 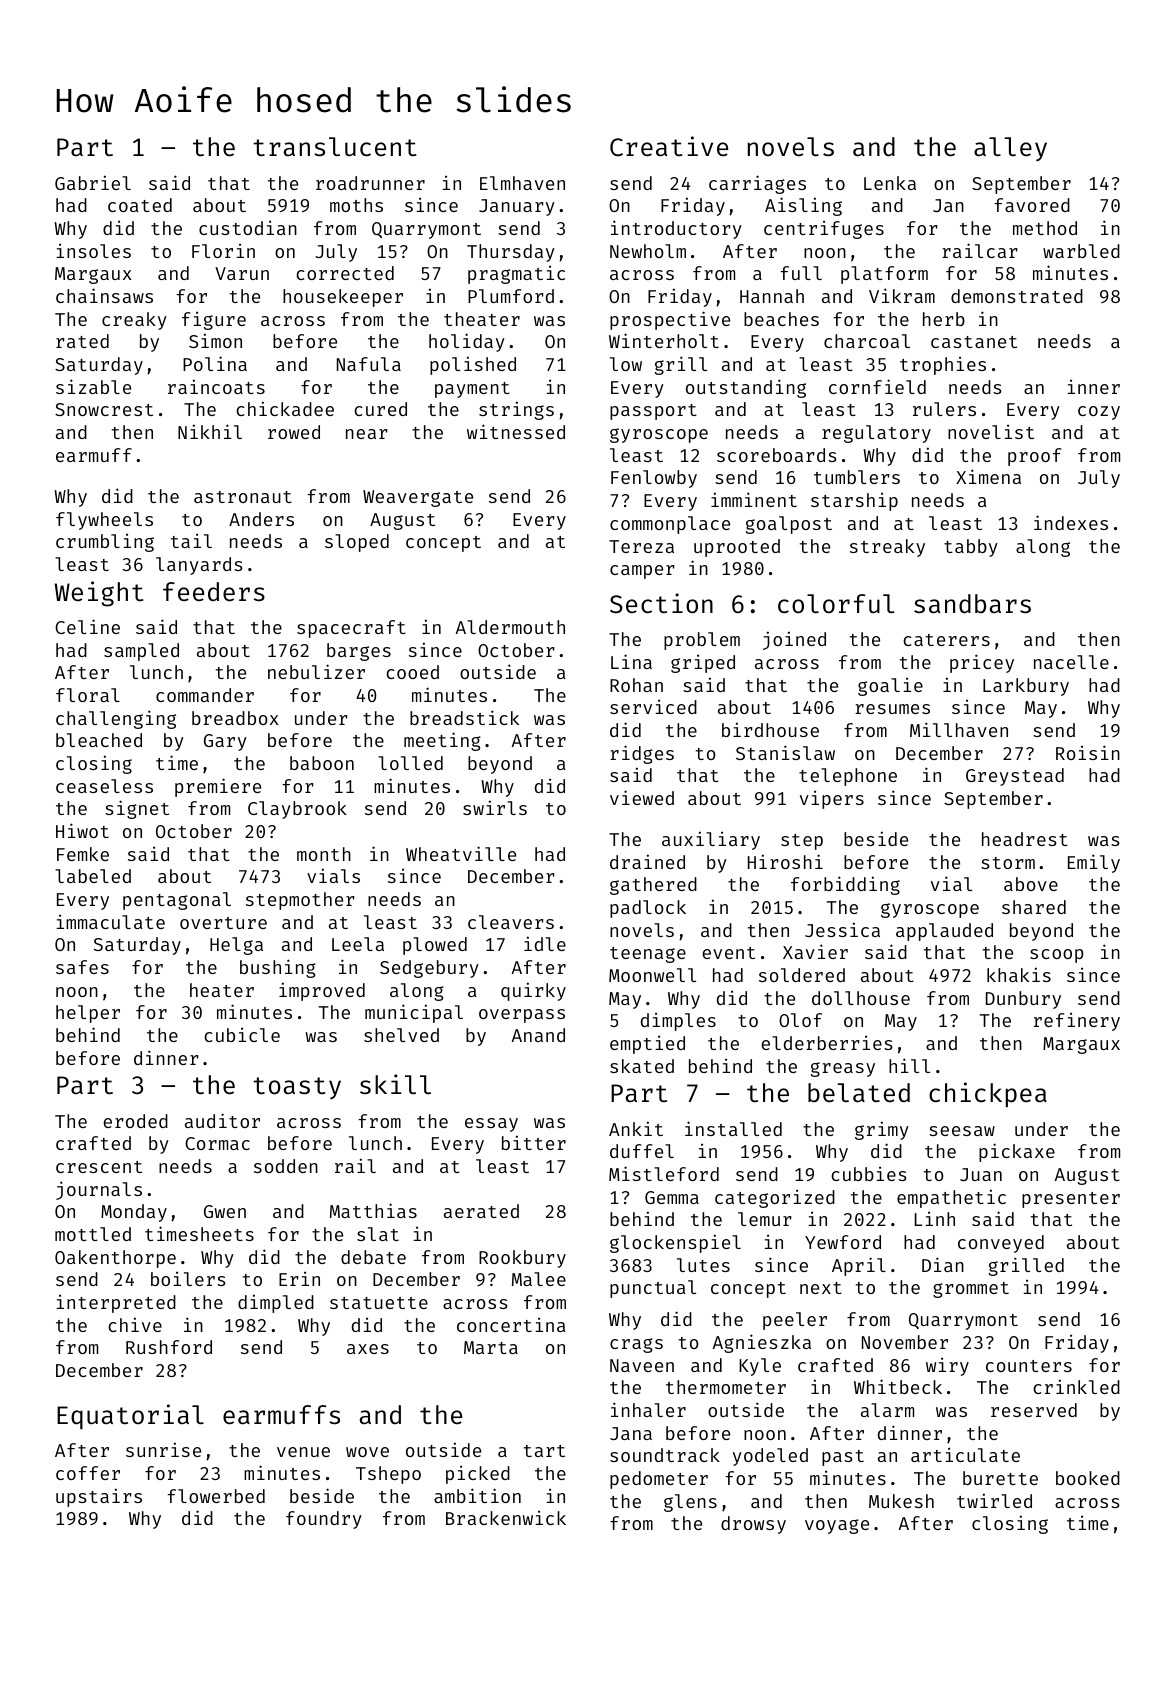 What do you see at coordinates (669, 146) in the page?
I see `Creative` at bounding box center [669, 146].
